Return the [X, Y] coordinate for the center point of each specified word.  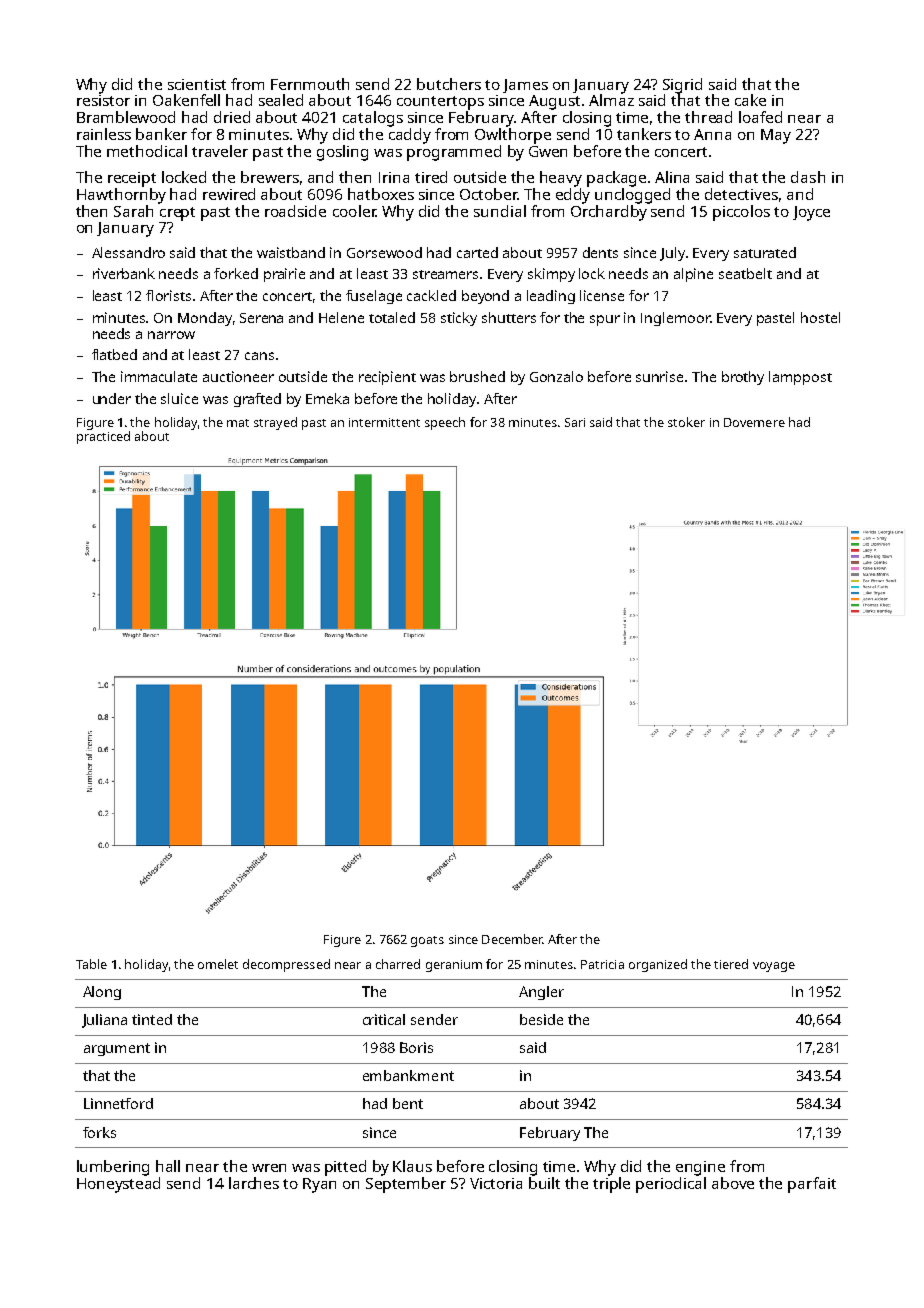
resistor [103, 100]
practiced [103, 437]
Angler [541, 993]
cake [750, 100]
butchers [449, 84]
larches [254, 1183]
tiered [731, 964]
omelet [218, 964]
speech [445, 423]
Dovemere [754, 422]
